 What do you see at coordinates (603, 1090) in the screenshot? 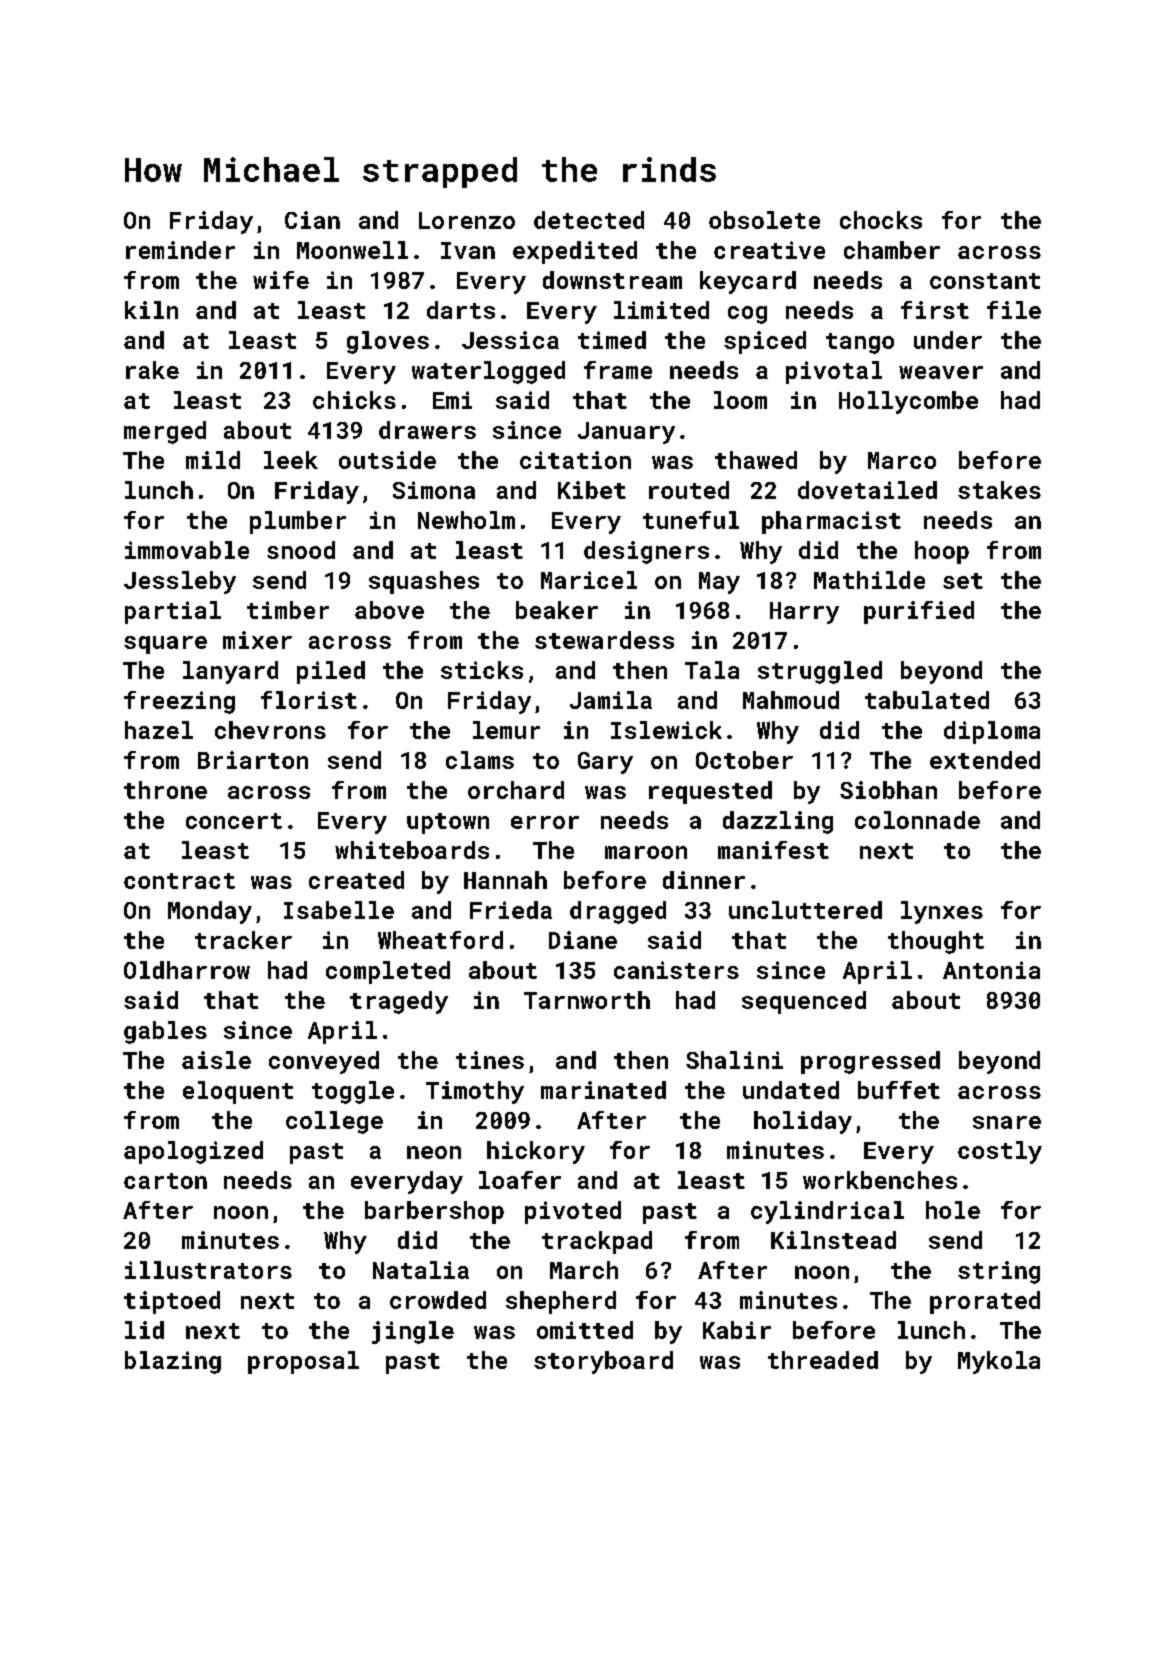
I see `marinated` at bounding box center [603, 1090].
